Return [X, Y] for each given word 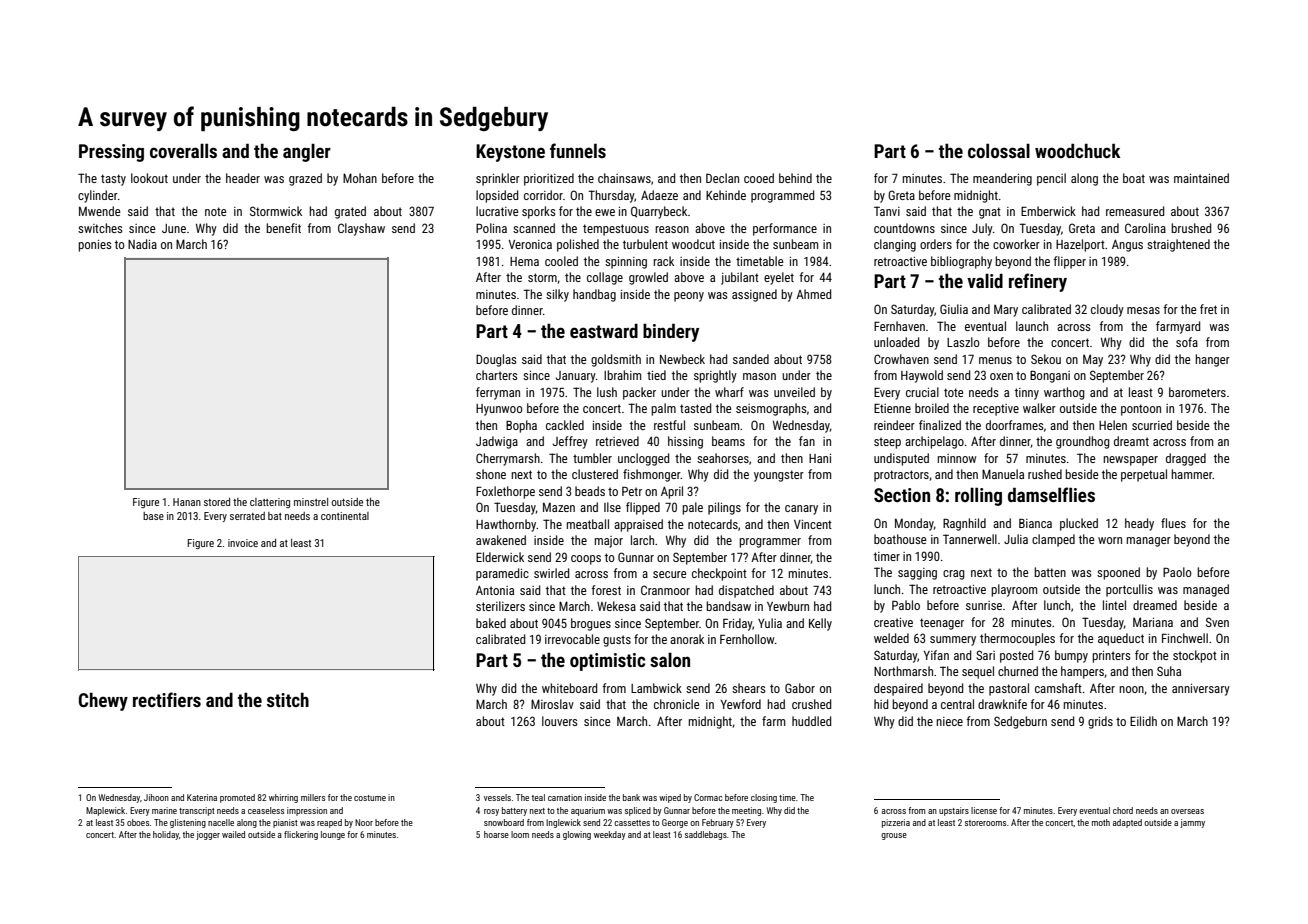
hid [881, 704]
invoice [243, 543]
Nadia [142, 244]
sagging [917, 574]
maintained [1201, 178]
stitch [288, 699]
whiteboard [569, 688]
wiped [670, 798]
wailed [233, 834]
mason [759, 376]
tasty [113, 180]
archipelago [934, 442]
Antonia [495, 590]
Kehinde [726, 195]
